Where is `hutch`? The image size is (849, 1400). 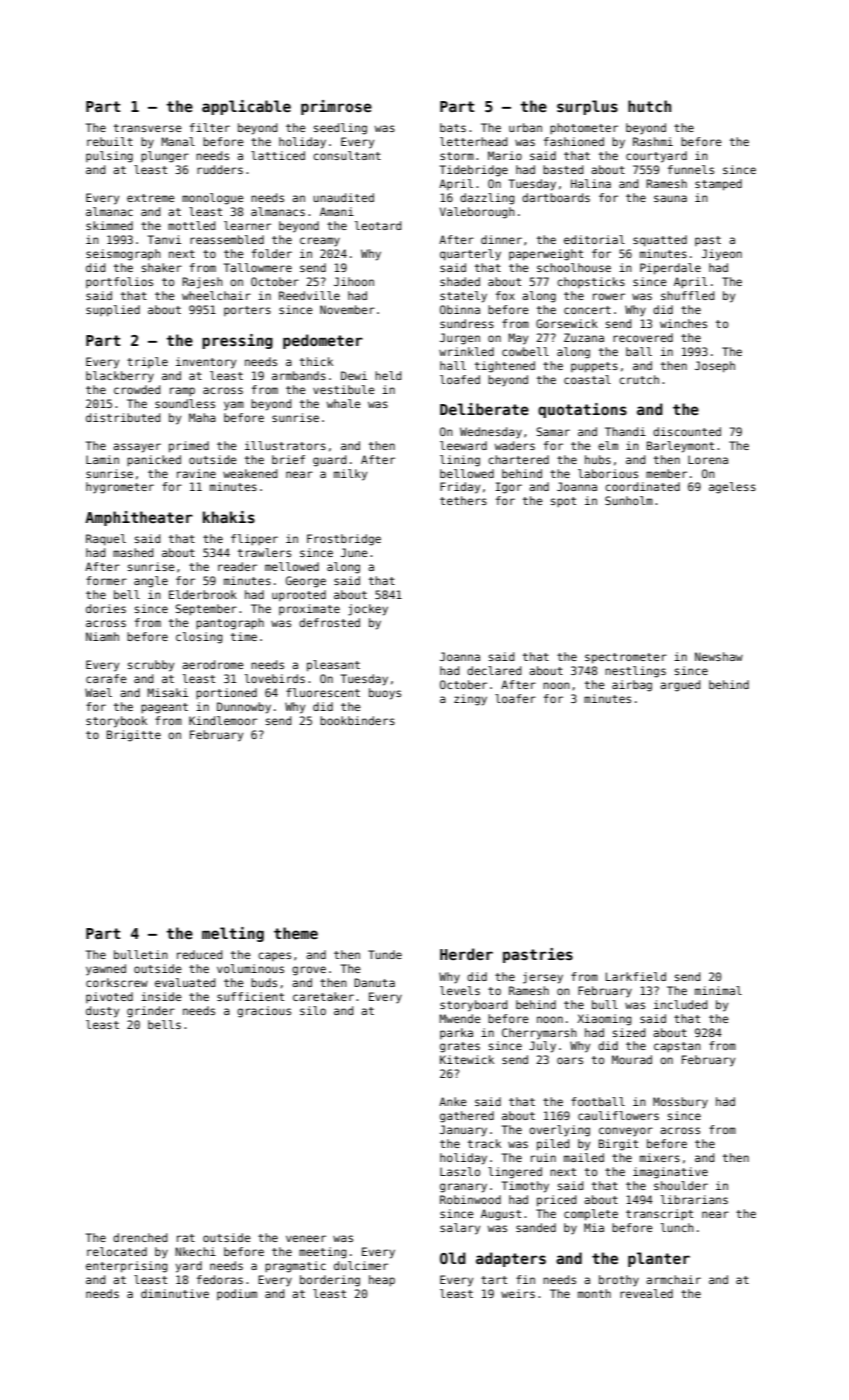 hutch is located at coordinates (649, 106).
